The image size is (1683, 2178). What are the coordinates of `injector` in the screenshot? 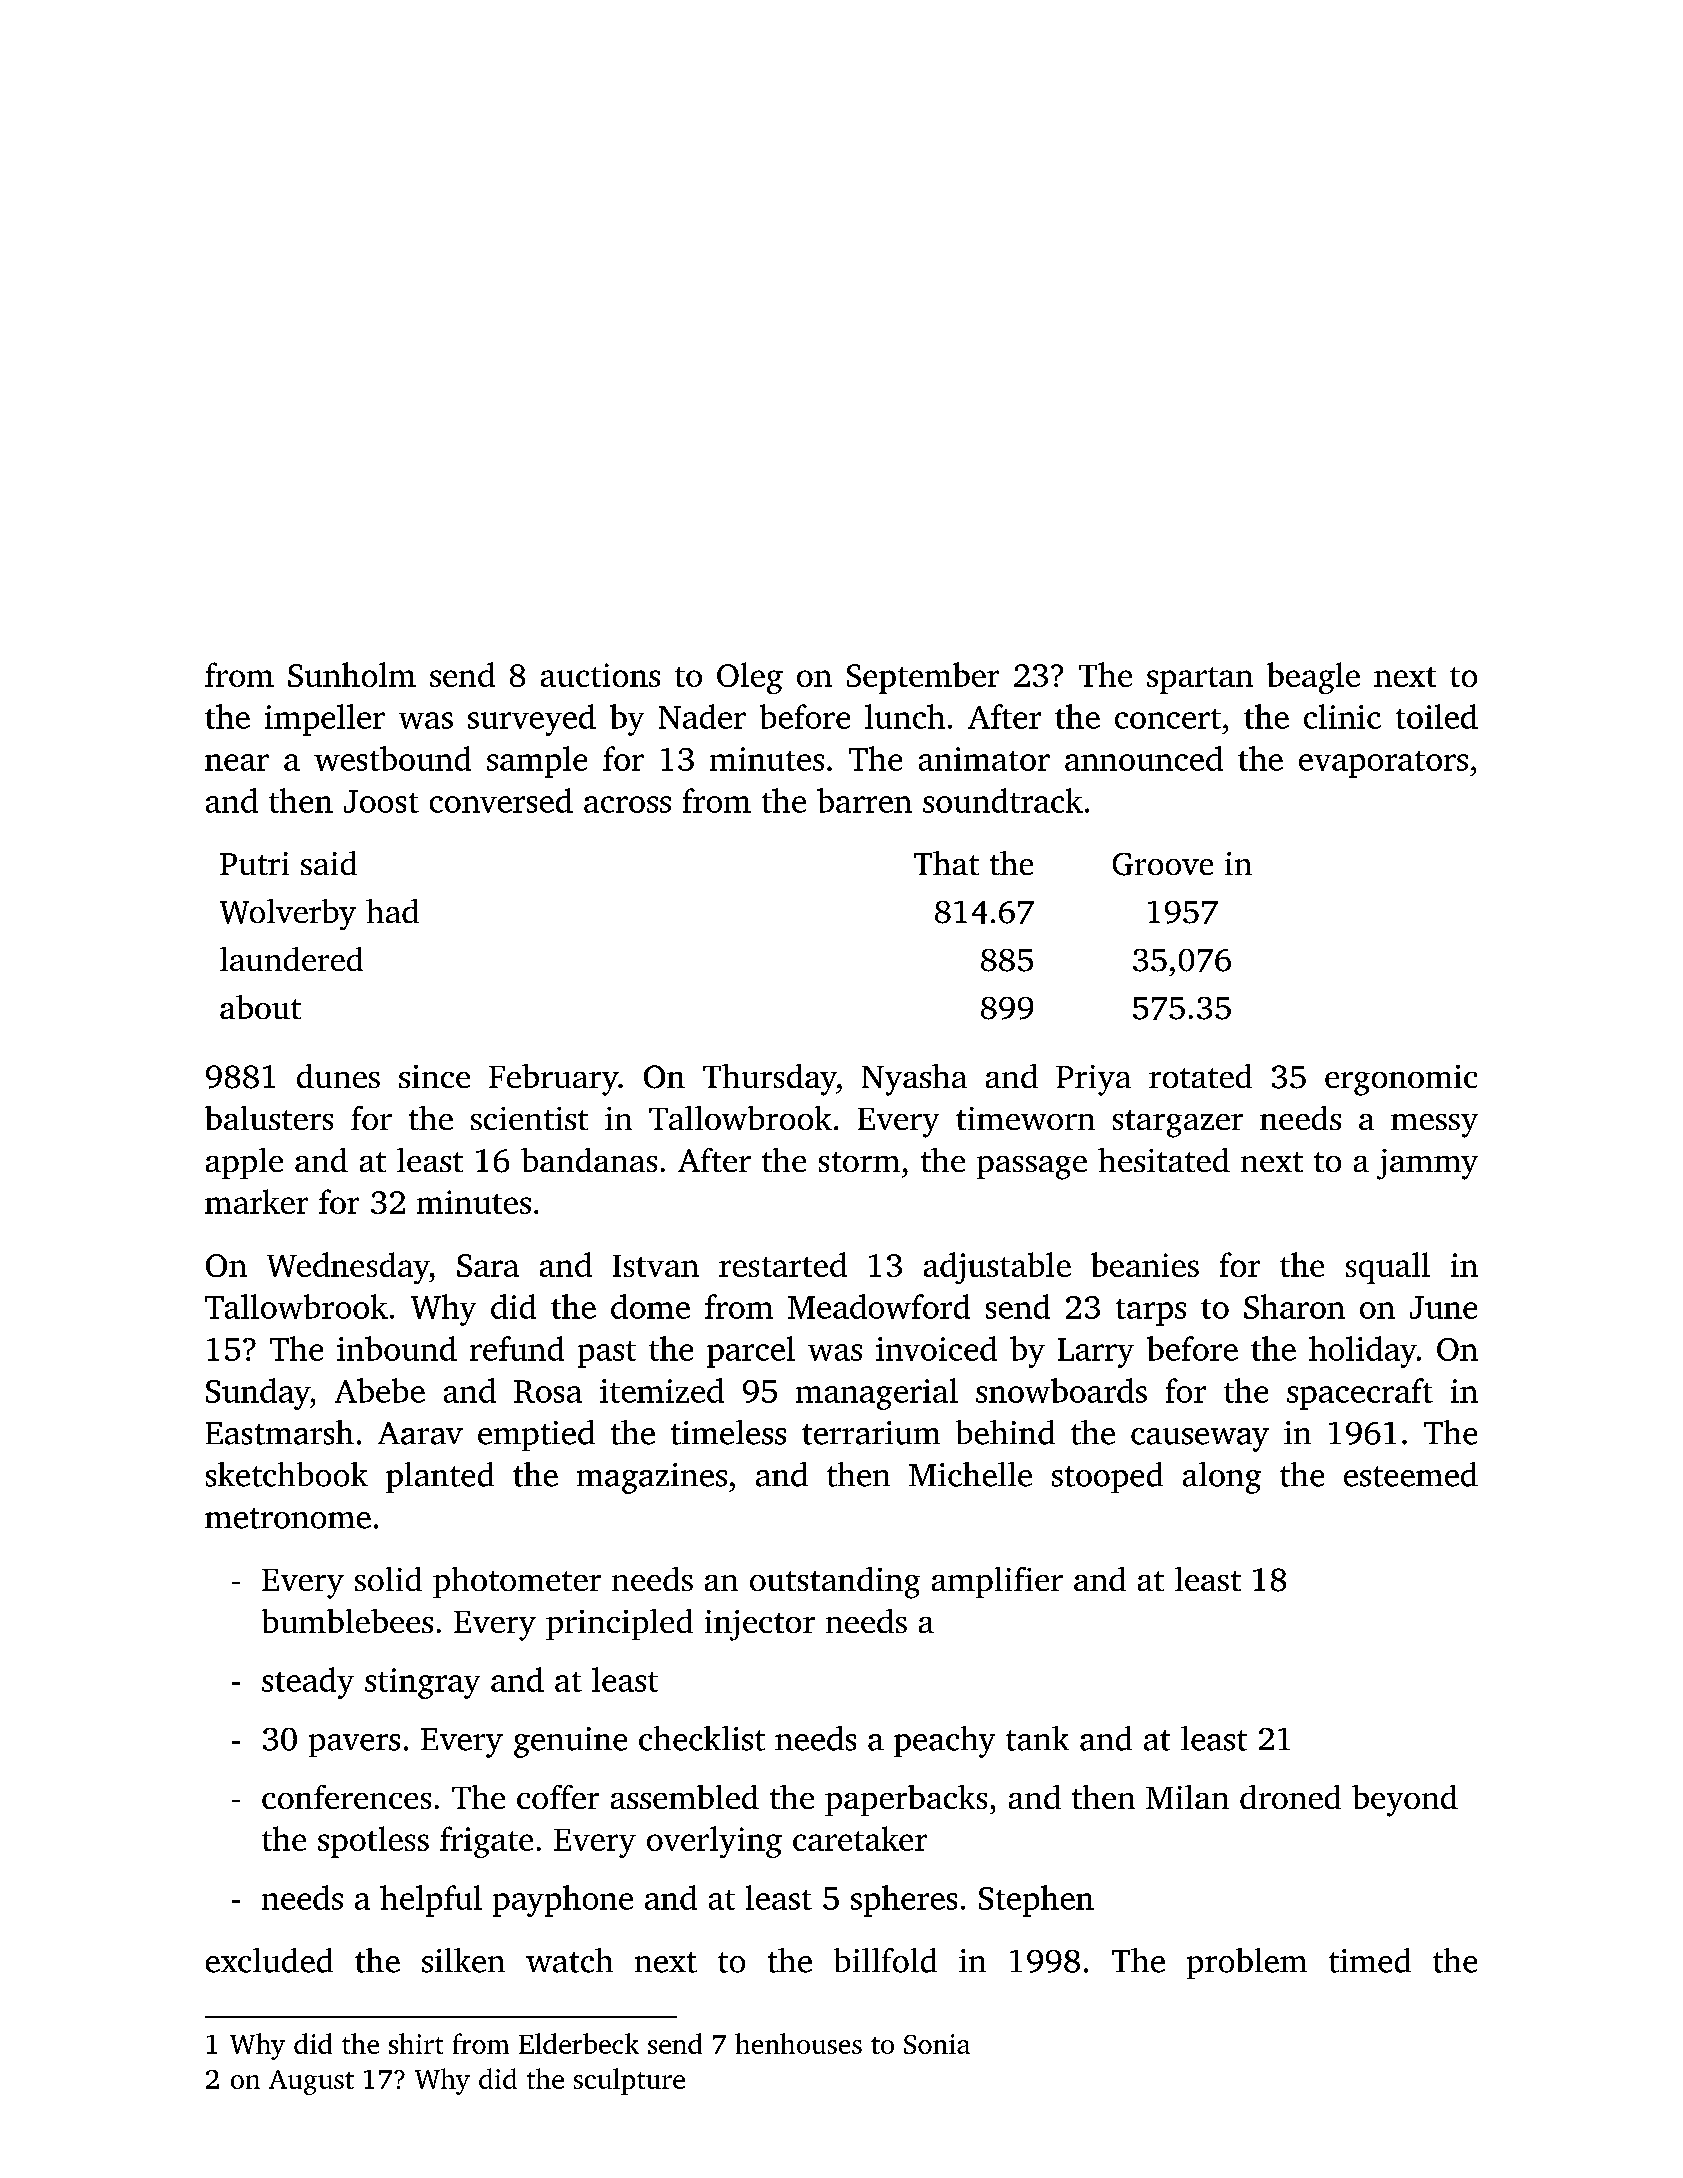 It's located at (760, 1625).
